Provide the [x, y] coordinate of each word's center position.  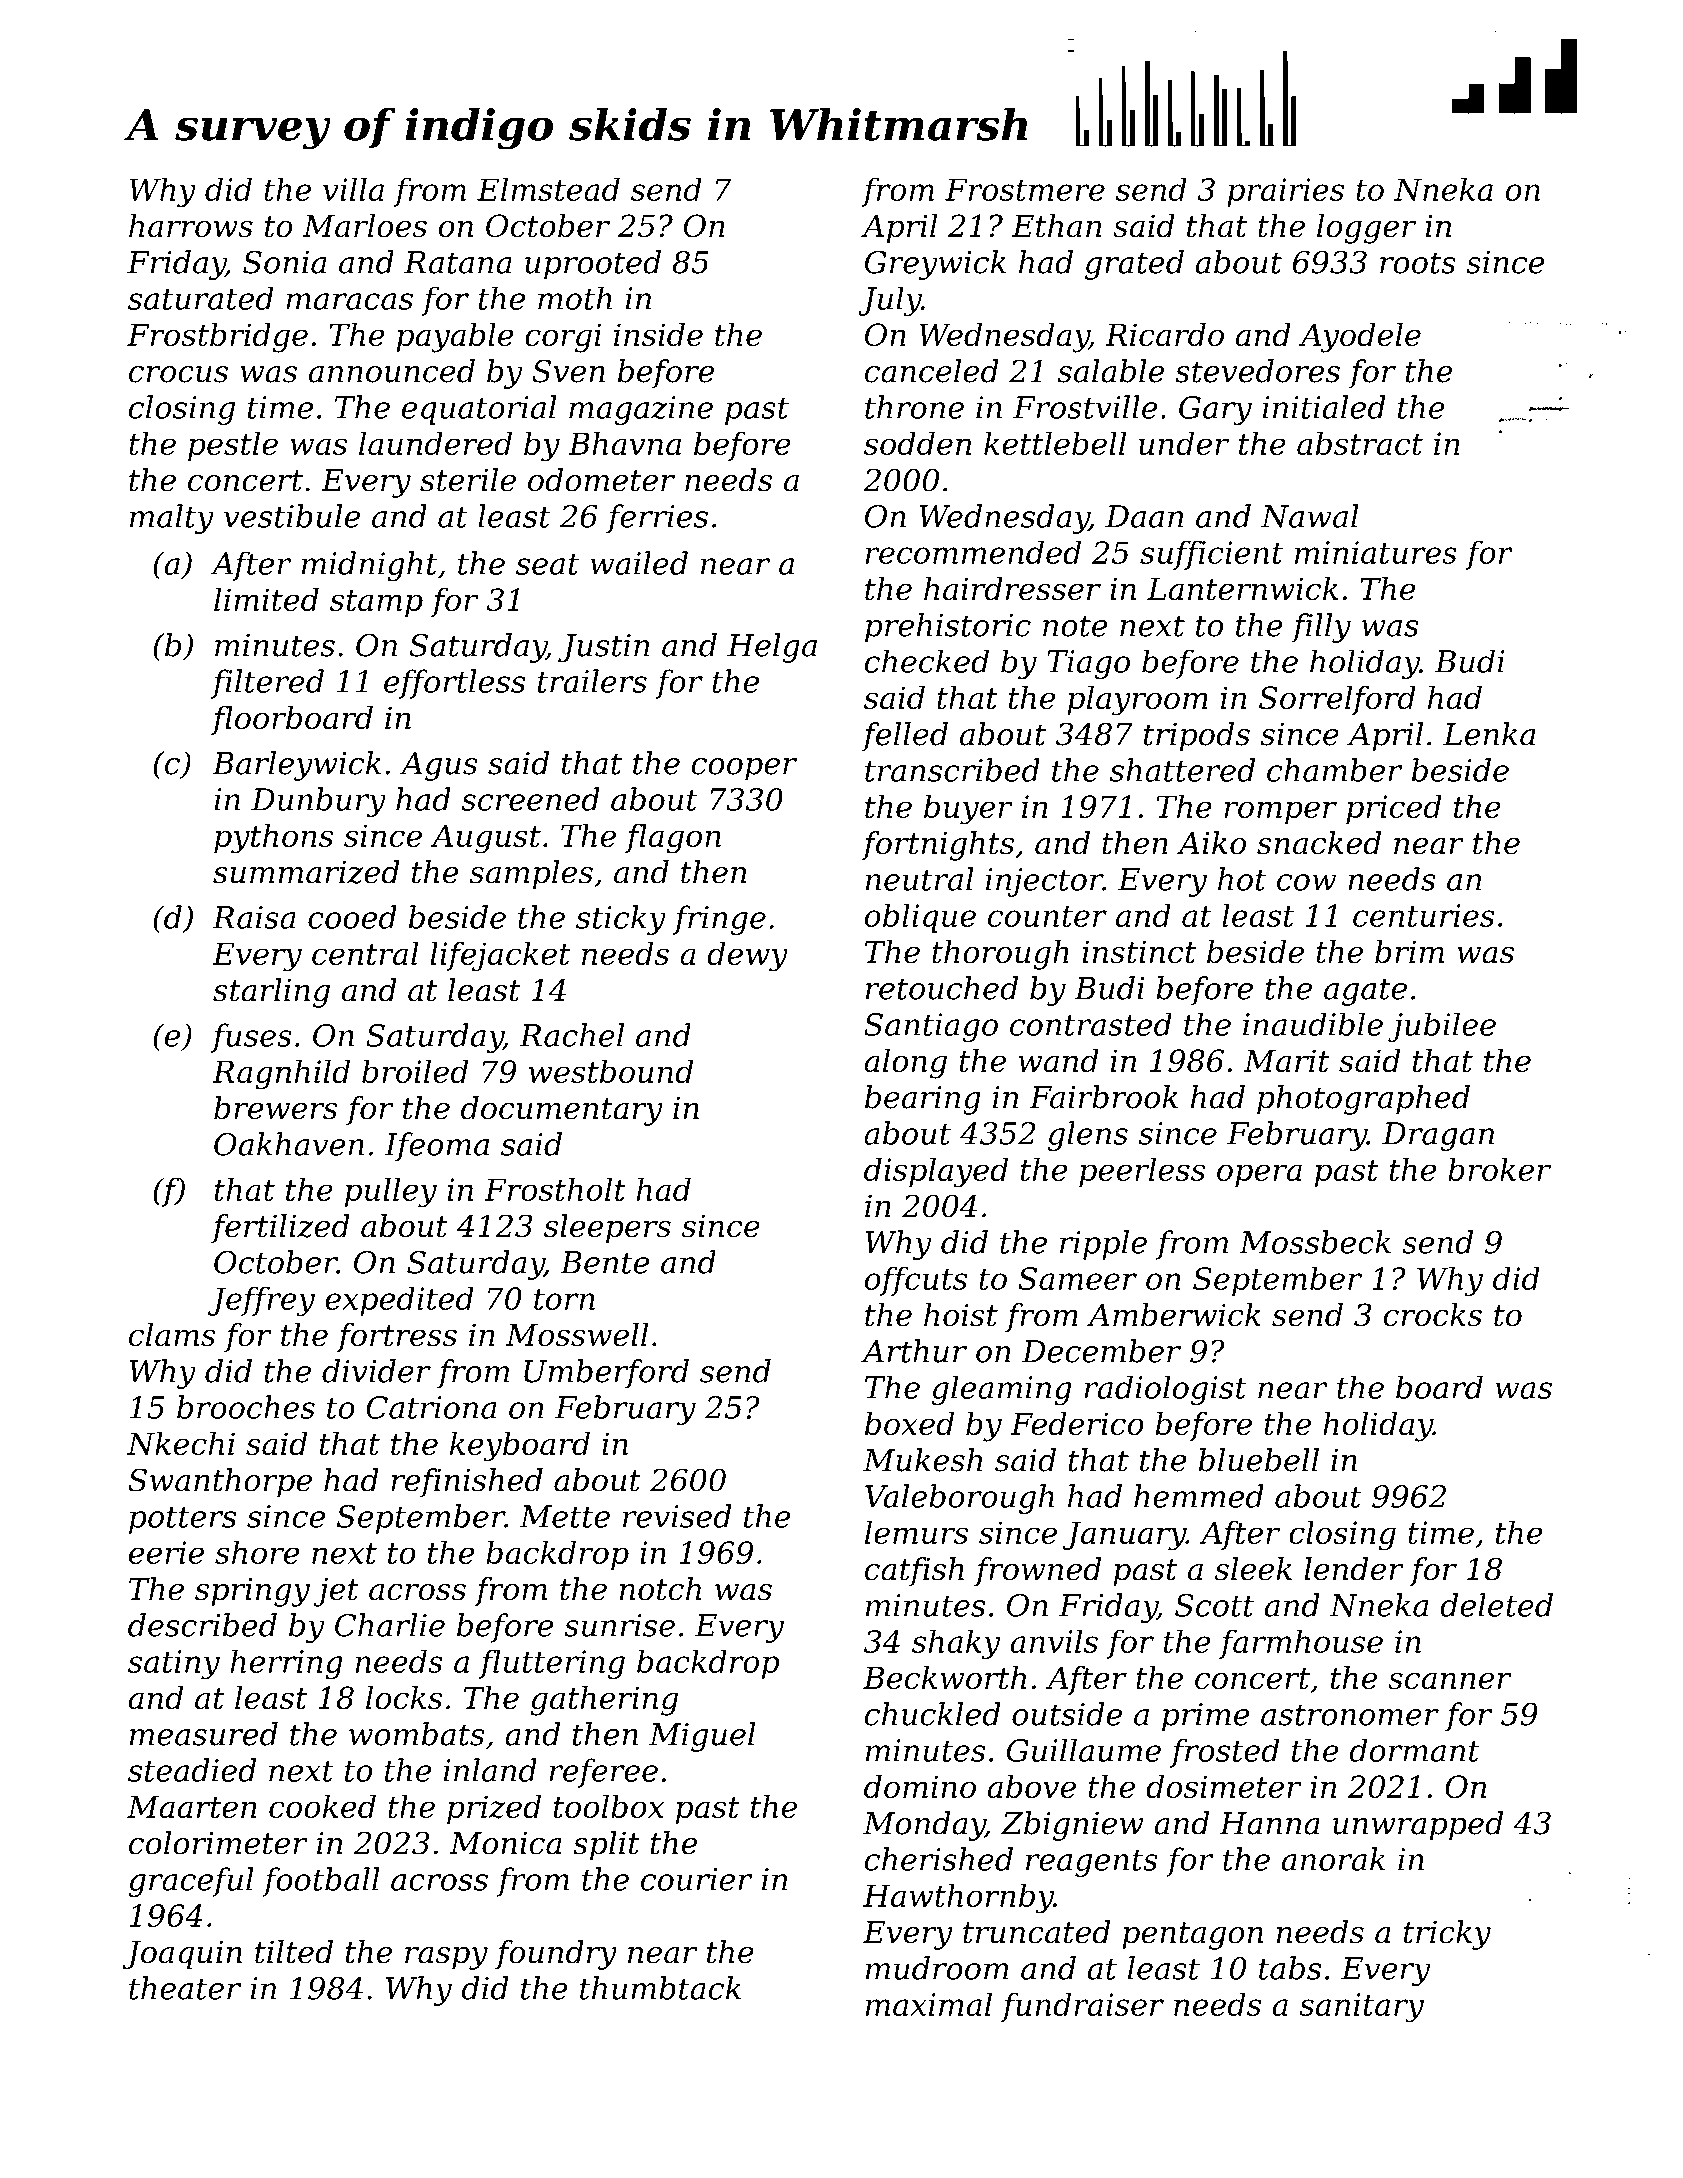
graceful [191, 1882]
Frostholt [555, 1189]
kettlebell [1055, 443]
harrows [191, 226]
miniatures [1376, 552]
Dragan [1438, 1136]
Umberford [606, 1374]
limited [266, 599]
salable [1111, 371]
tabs [1290, 1968]
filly [1321, 628]
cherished [939, 1859]
